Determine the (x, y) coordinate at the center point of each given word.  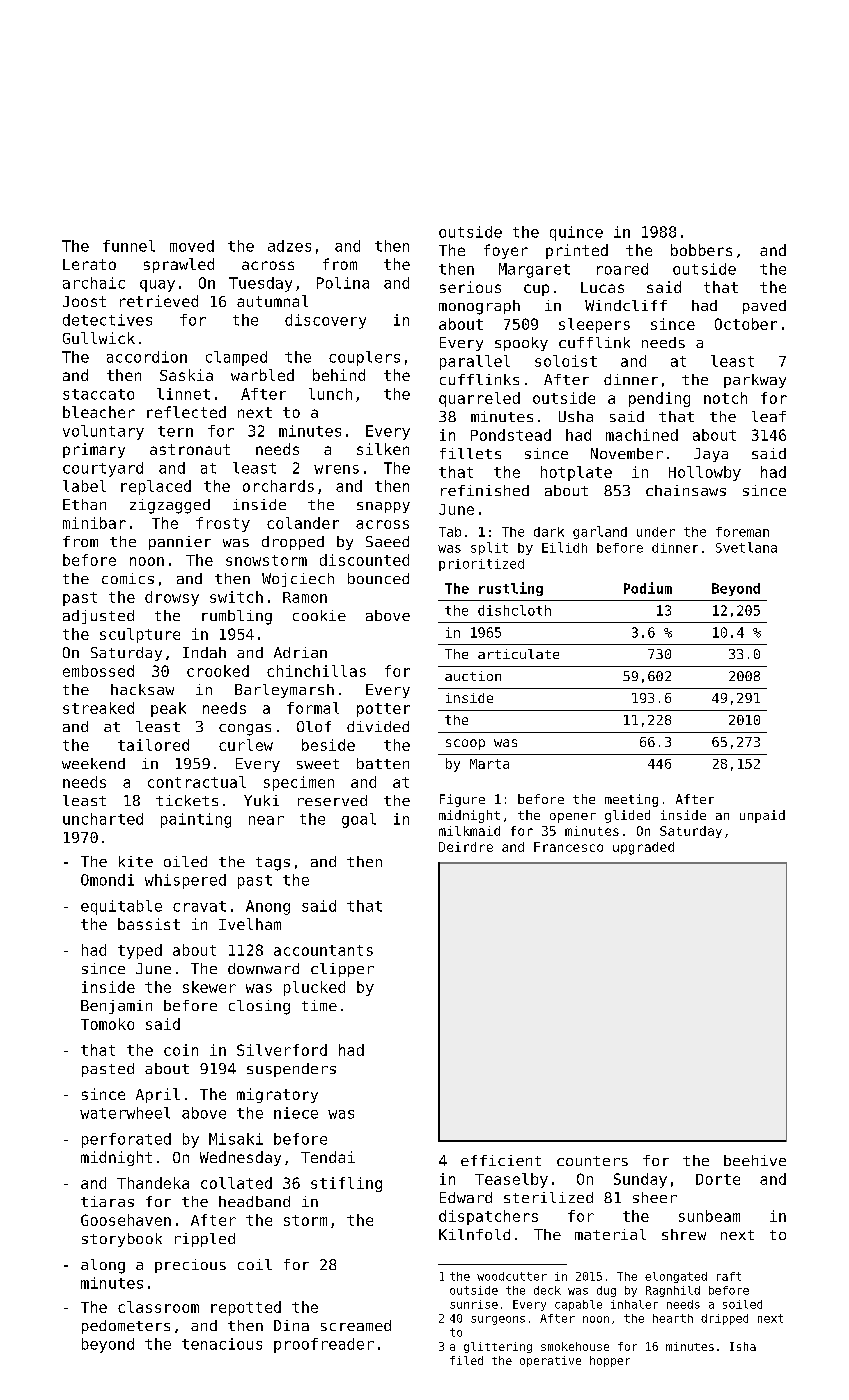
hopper (610, 1361)
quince (576, 233)
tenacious (222, 1344)
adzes (289, 246)
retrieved (159, 301)
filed (466, 1360)
